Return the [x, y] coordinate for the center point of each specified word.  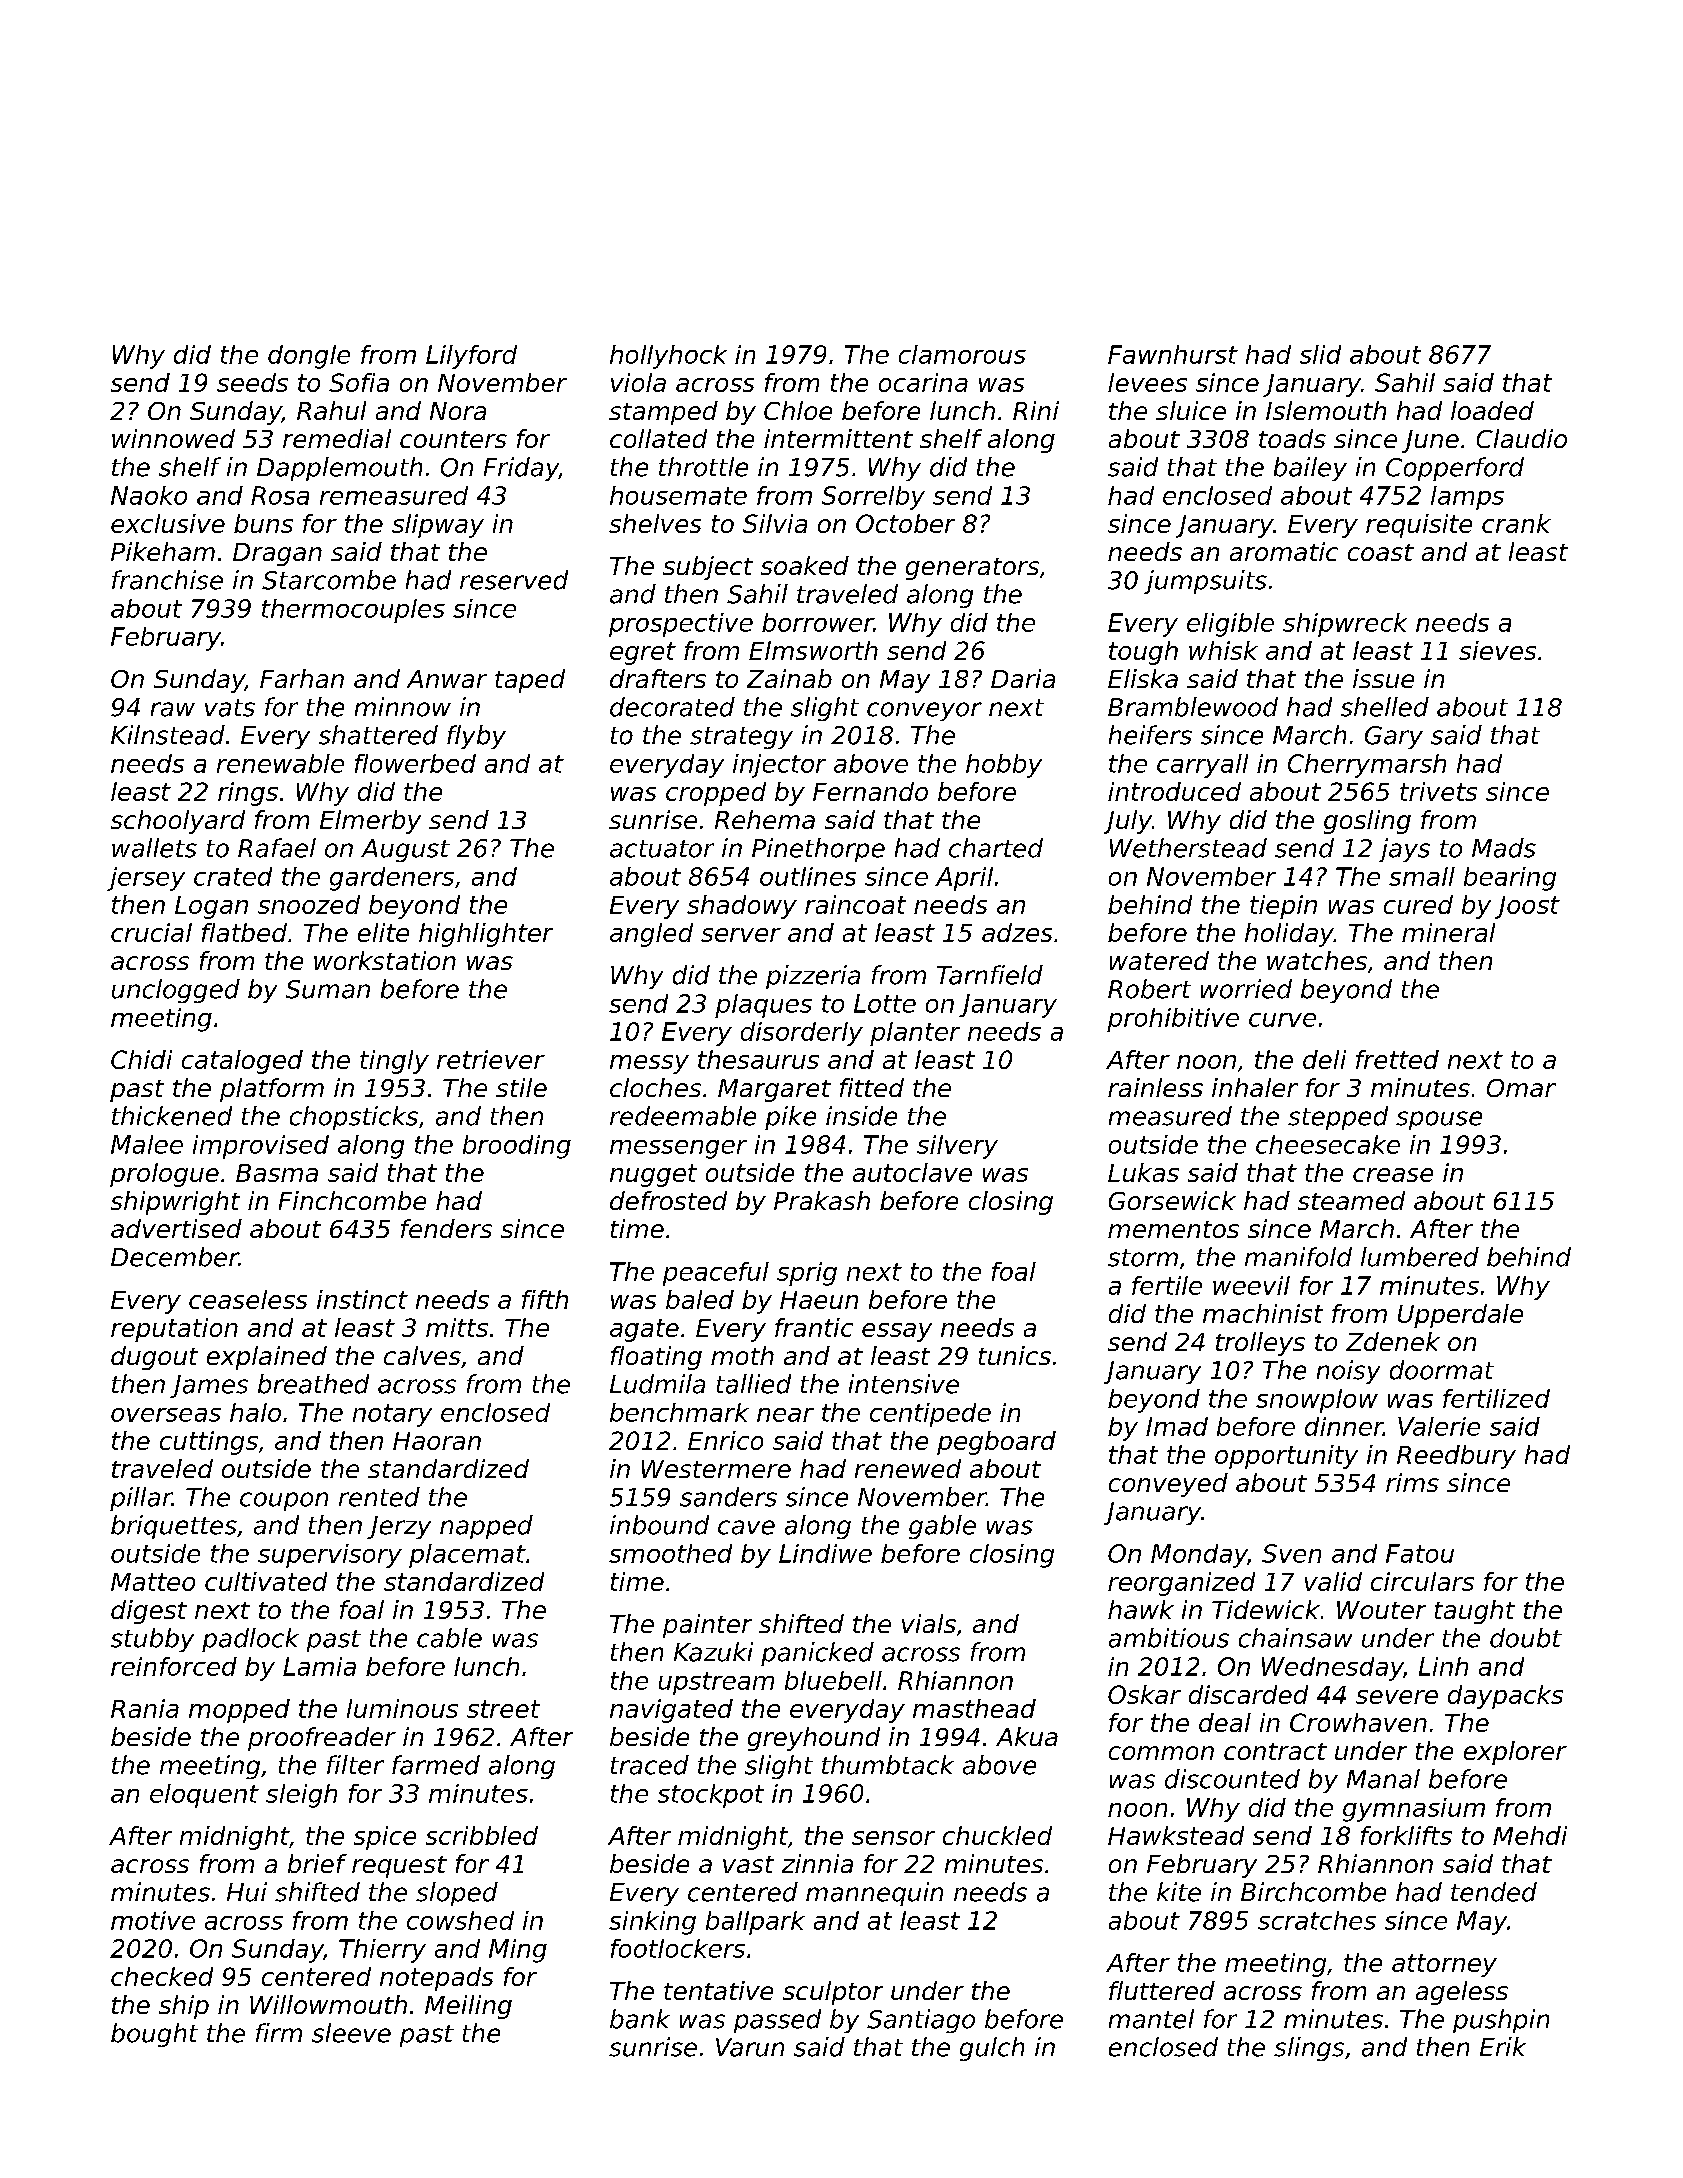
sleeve [351, 2033]
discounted [1232, 1779]
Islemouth [1326, 410]
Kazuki [713, 1652]
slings [1309, 2049]
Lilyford [471, 357]
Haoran [437, 1441]
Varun [750, 2047]
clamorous [962, 354]
